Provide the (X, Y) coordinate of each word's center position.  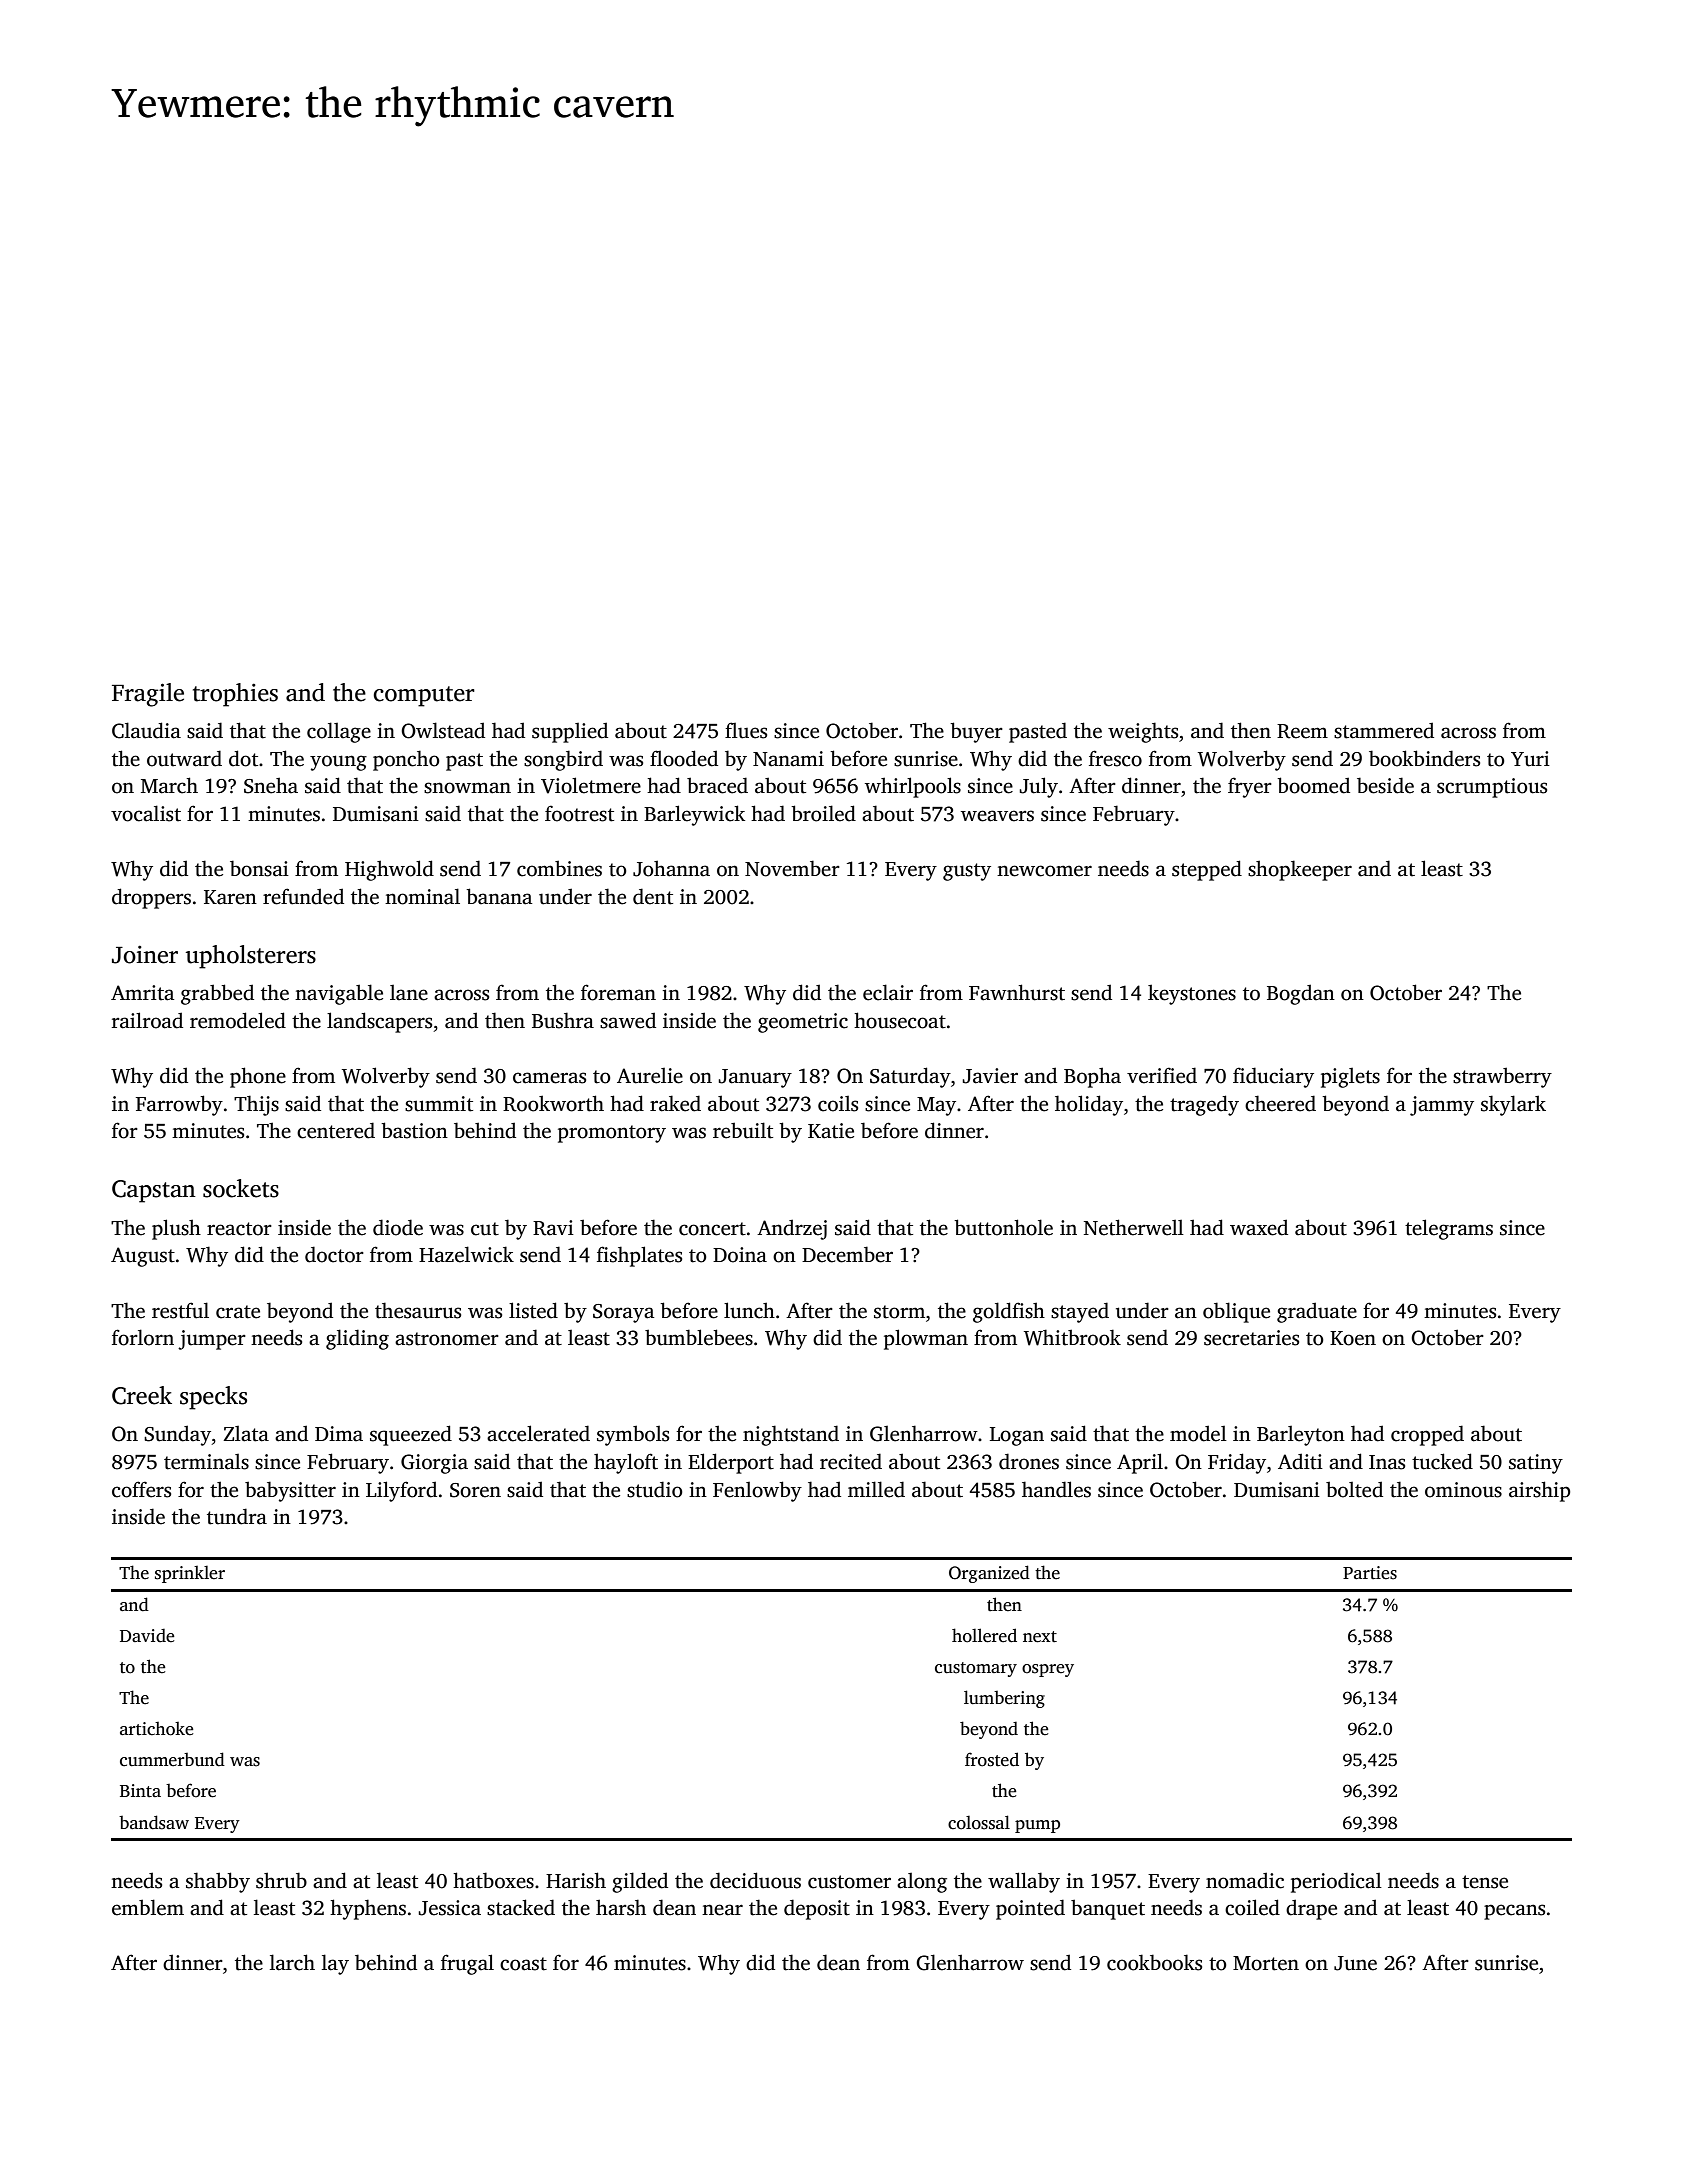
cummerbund (172, 1759)
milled (876, 1489)
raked (675, 1103)
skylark (1513, 1105)
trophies (235, 695)
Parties (1370, 1573)
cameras (549, 1078)
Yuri (1530, 759)
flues (746, 730)
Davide (147, 1636)
